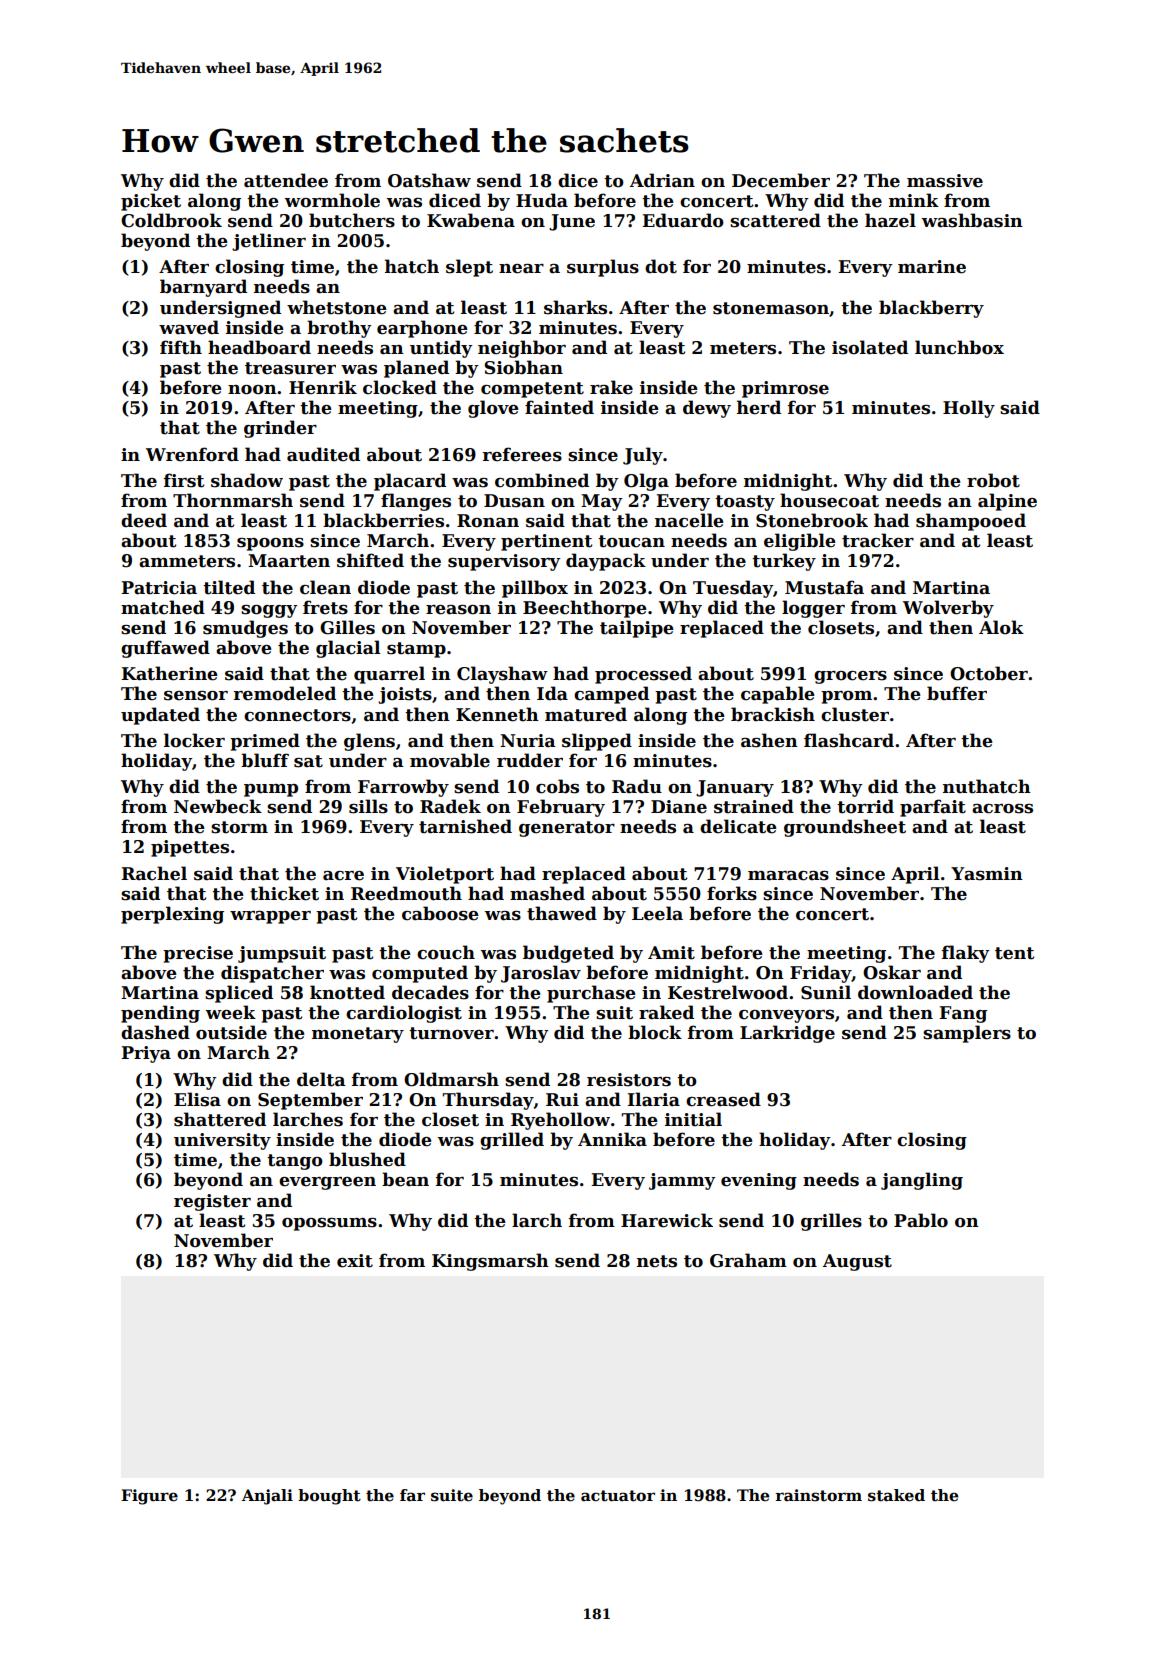  I want to click on bought, so click(329, 1497).
